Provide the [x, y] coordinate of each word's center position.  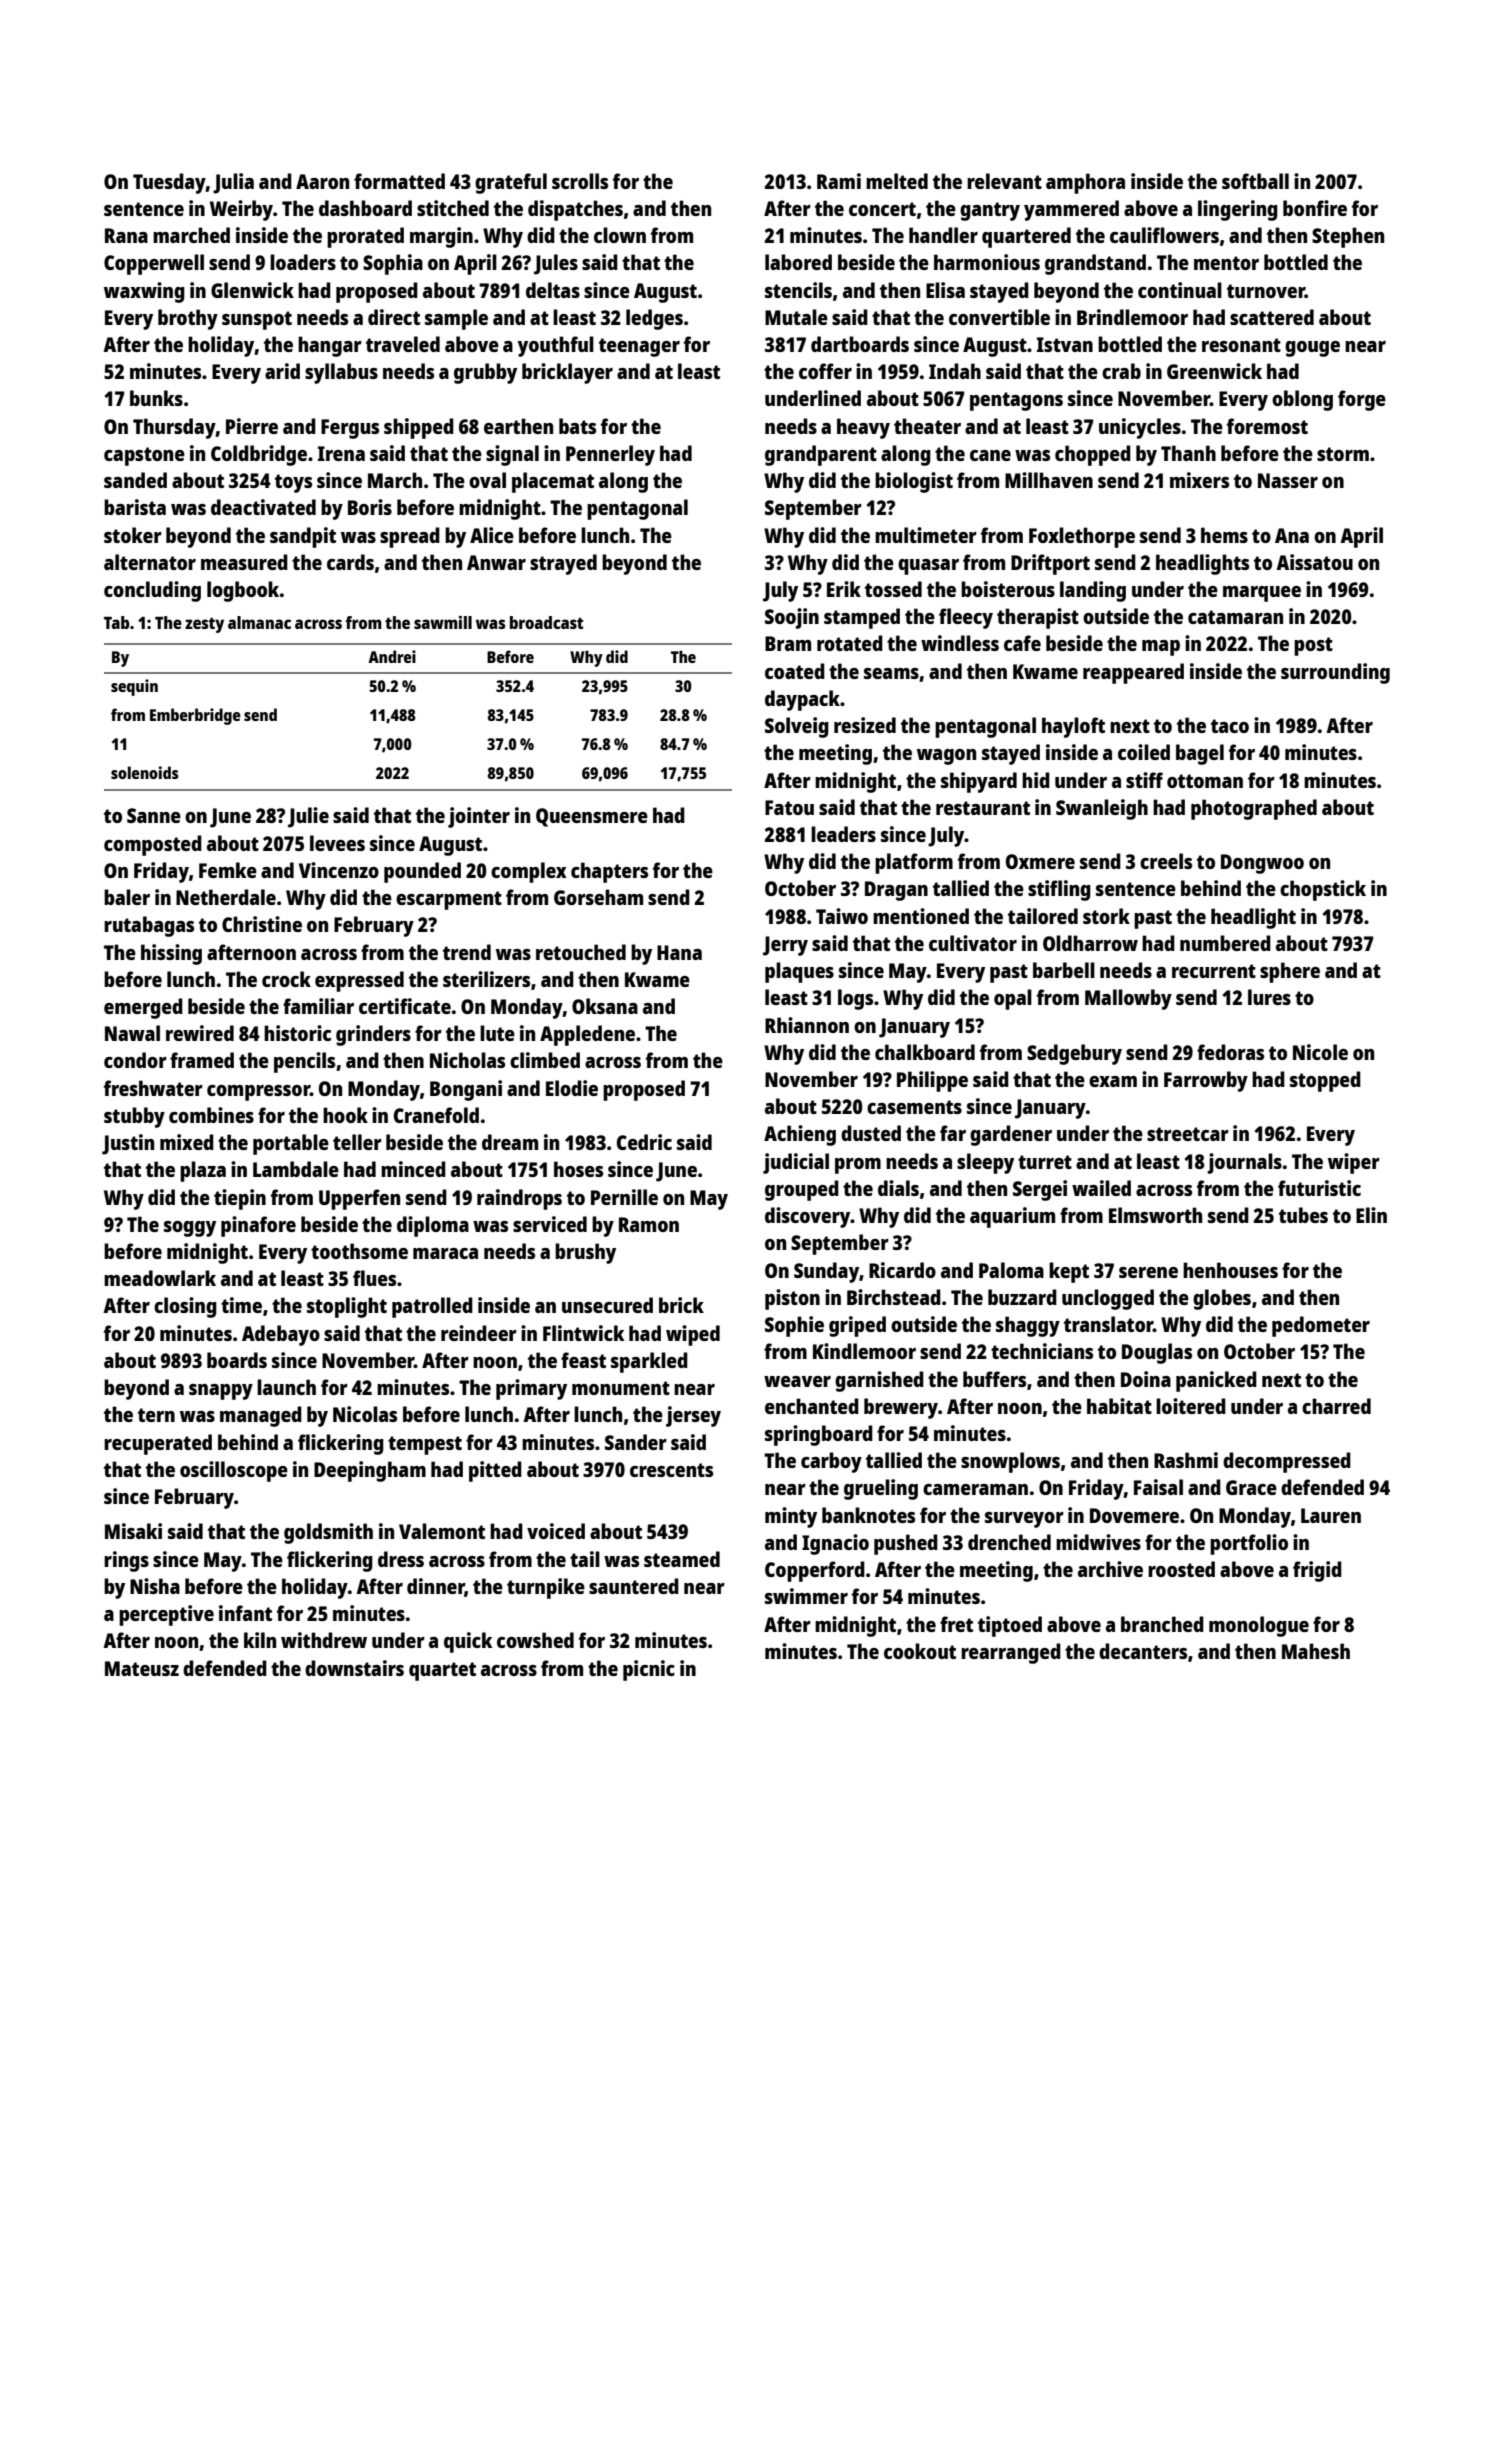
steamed [682, 1559]
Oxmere [1040, 861]
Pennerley [610, 455]
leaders [843, 834]
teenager [639, 347]
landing [1093, 591]
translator [1108, 1324]
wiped [693, 1335]
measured [244, 562]
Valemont [442, 1531]
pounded [422, 872]
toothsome [359, 1251]
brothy [188, 319]
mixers [1199, 480]
